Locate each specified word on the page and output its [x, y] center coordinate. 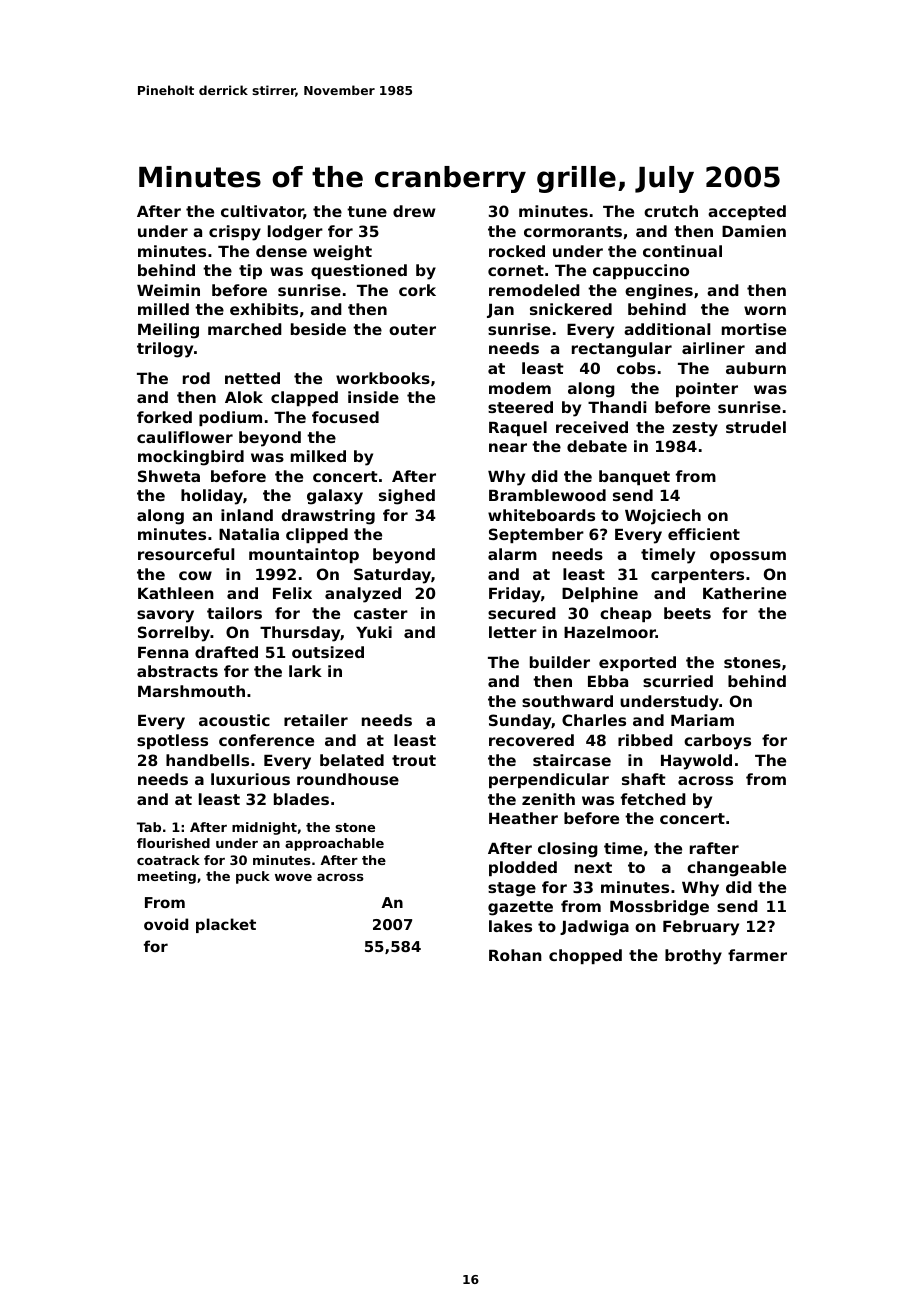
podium [230, 418]
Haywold [696, 762]
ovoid [166, 924]
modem [520, 388]
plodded [523, 868]
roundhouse [348, 779]
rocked [517, 251]
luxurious [250, 779]
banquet [634, 477]
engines [659, 292]
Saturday [392, 576]
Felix [292, 593]
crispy [235, 233]
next [593, 867]
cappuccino [641, 271]
